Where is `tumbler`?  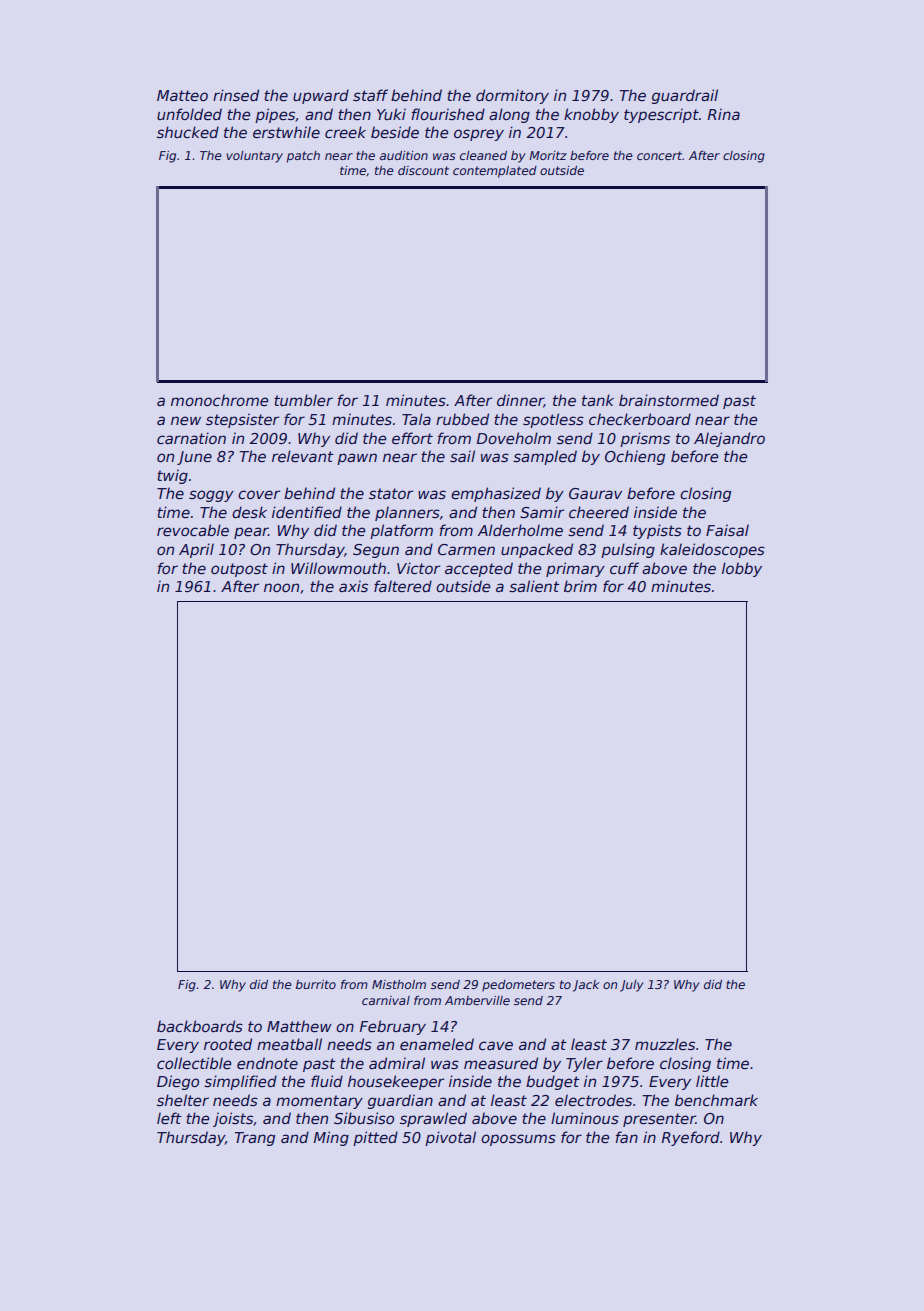
tumbler is located at coordinates (303, 400).
